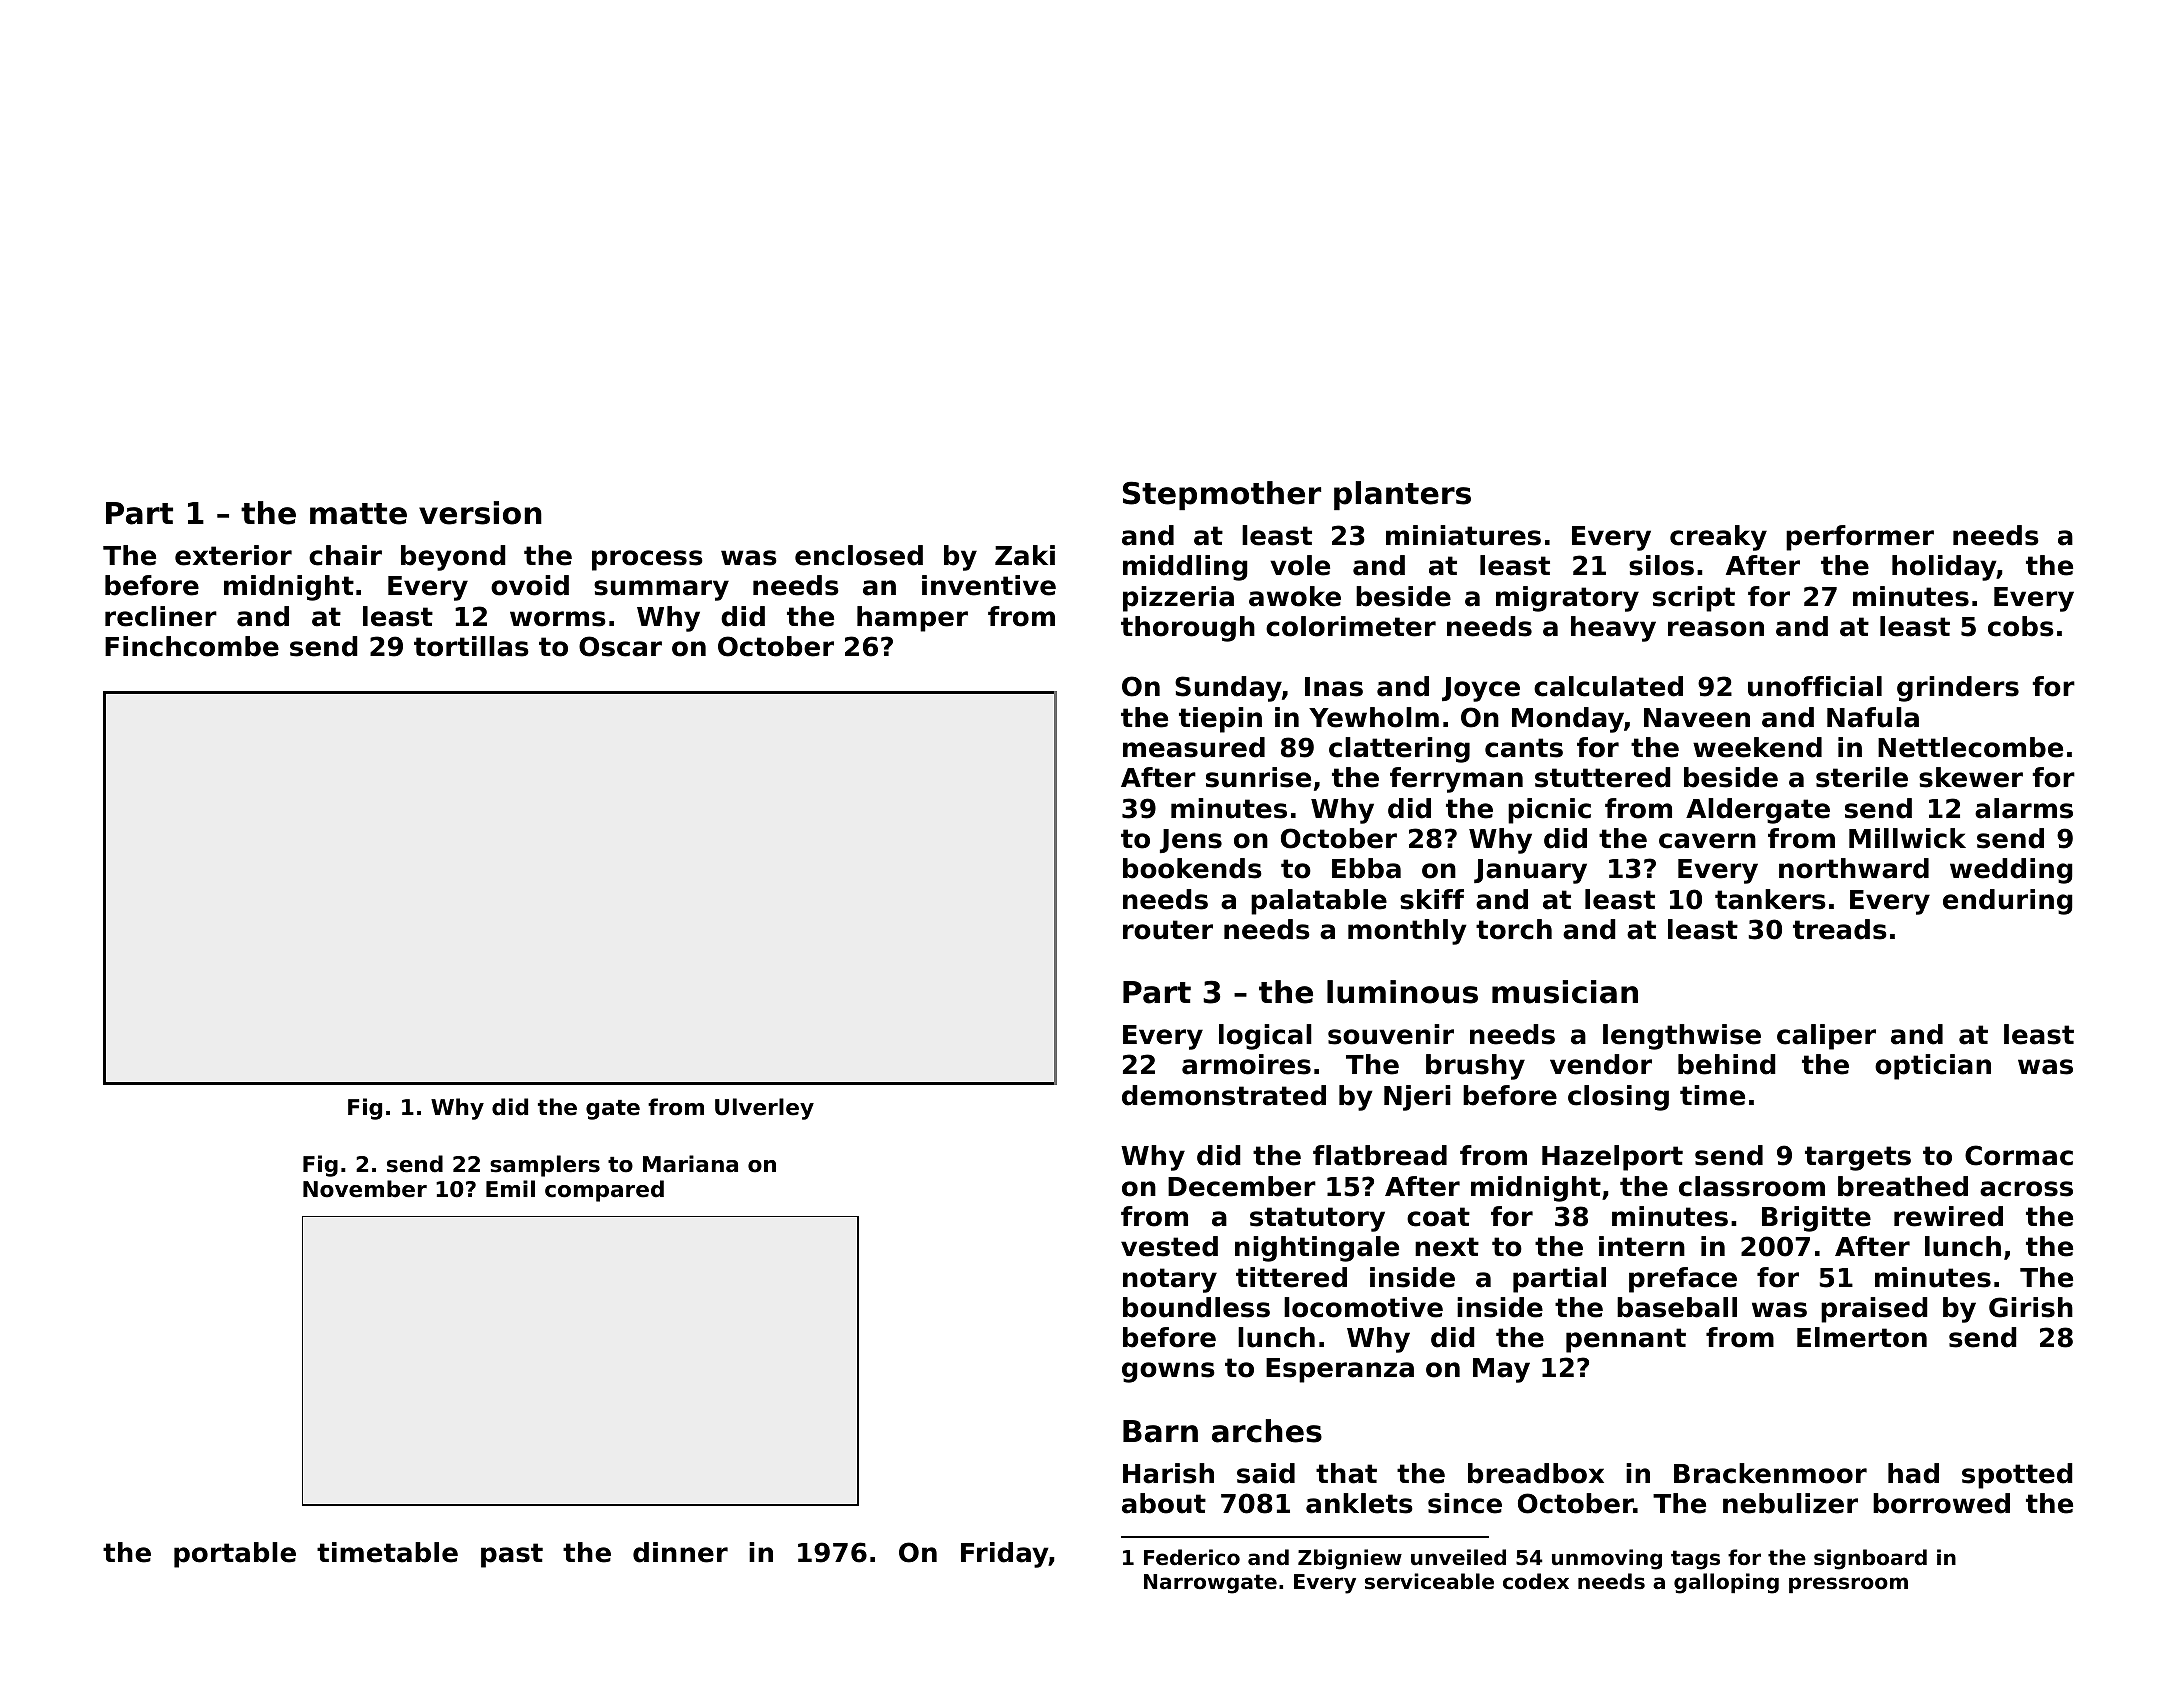 The image size is (2178, 1683). What do you see at coordinates (912, 619) in the document?
I see `hamper` at bounding box center [912, 619].
